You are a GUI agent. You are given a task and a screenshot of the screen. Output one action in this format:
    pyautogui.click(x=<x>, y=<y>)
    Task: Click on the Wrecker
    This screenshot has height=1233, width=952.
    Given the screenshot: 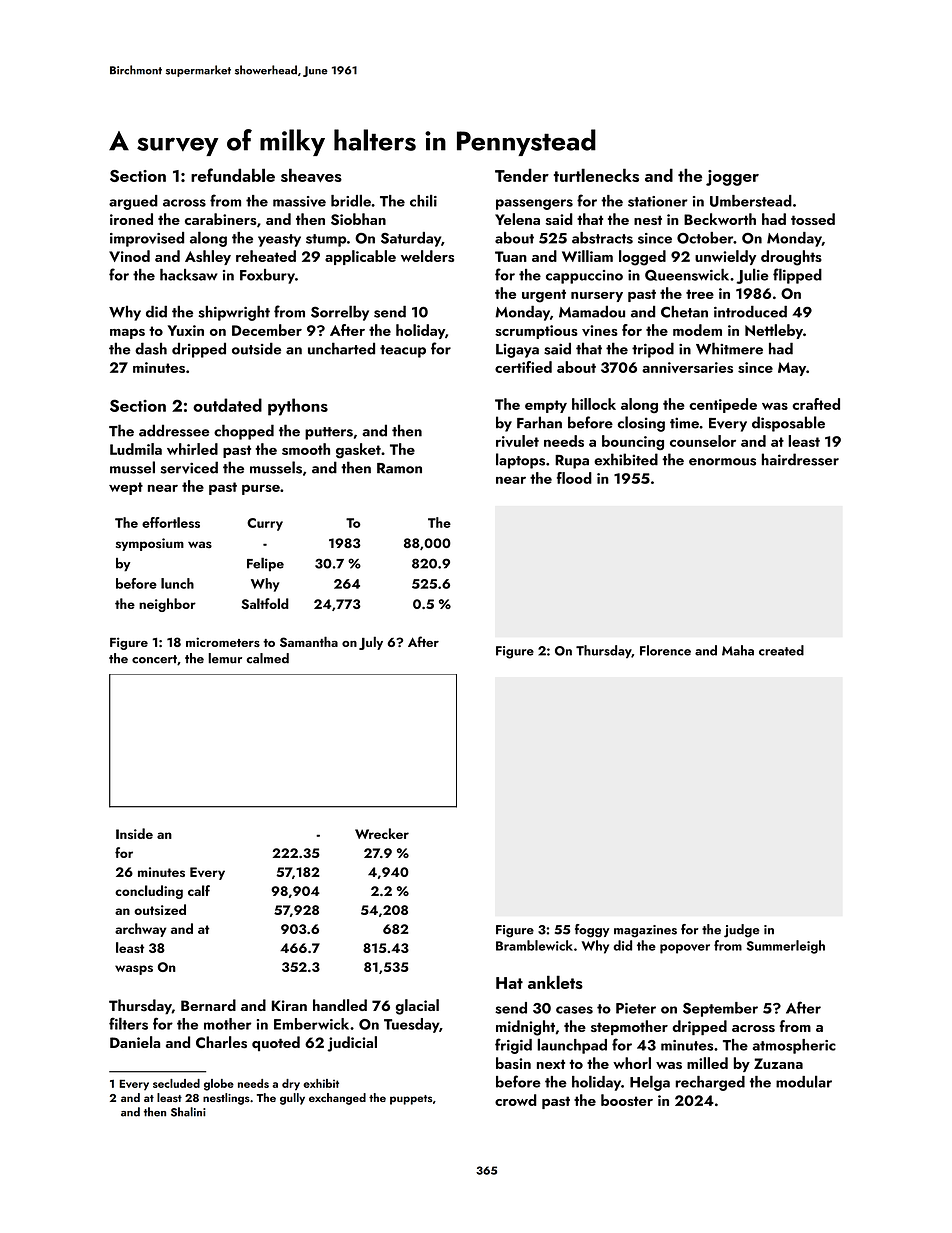 What is the action you would take?
    pyautogui.click(x=382, y=833)
